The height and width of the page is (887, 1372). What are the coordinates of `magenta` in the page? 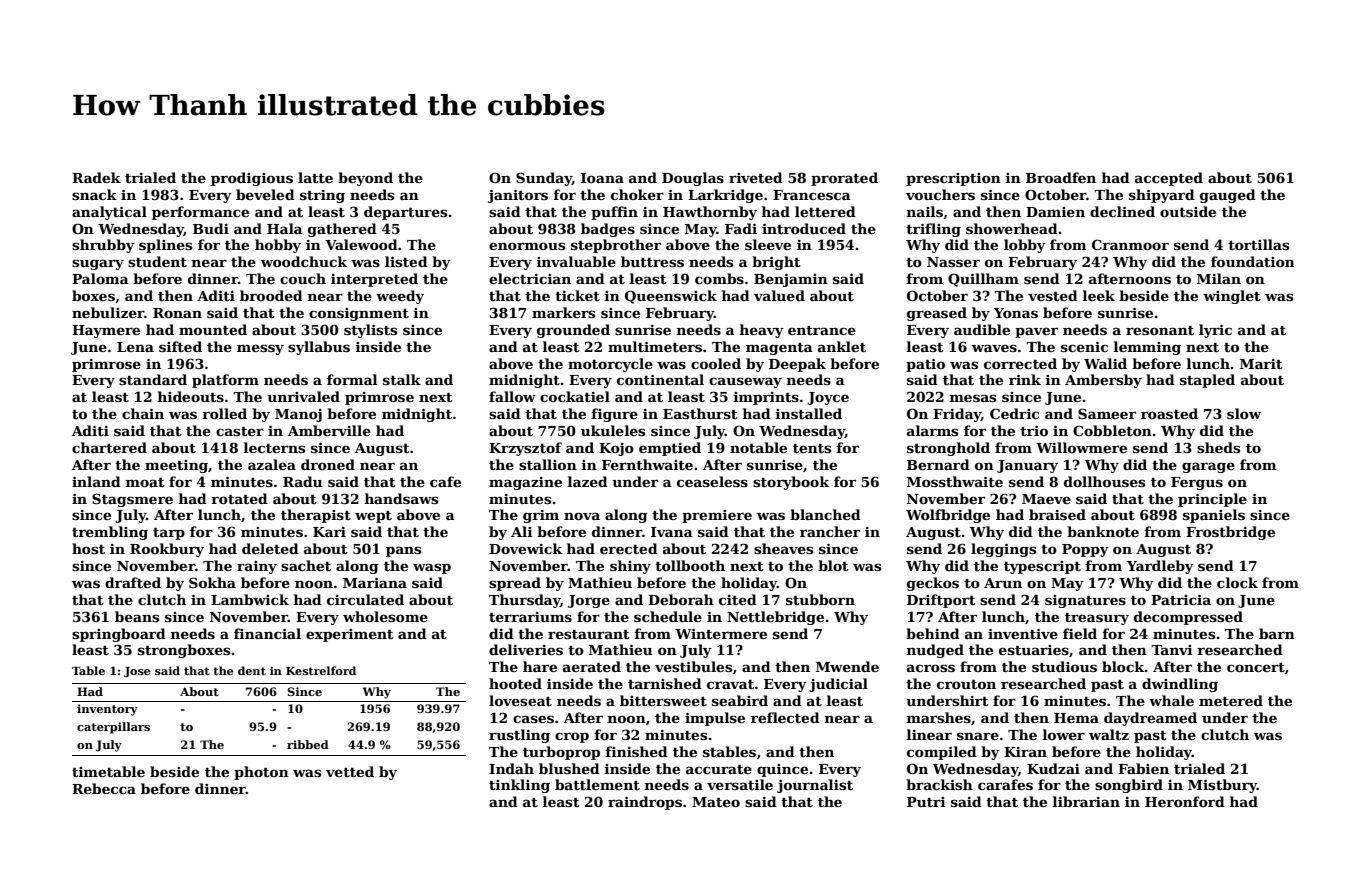 It's located at (779, 349).
